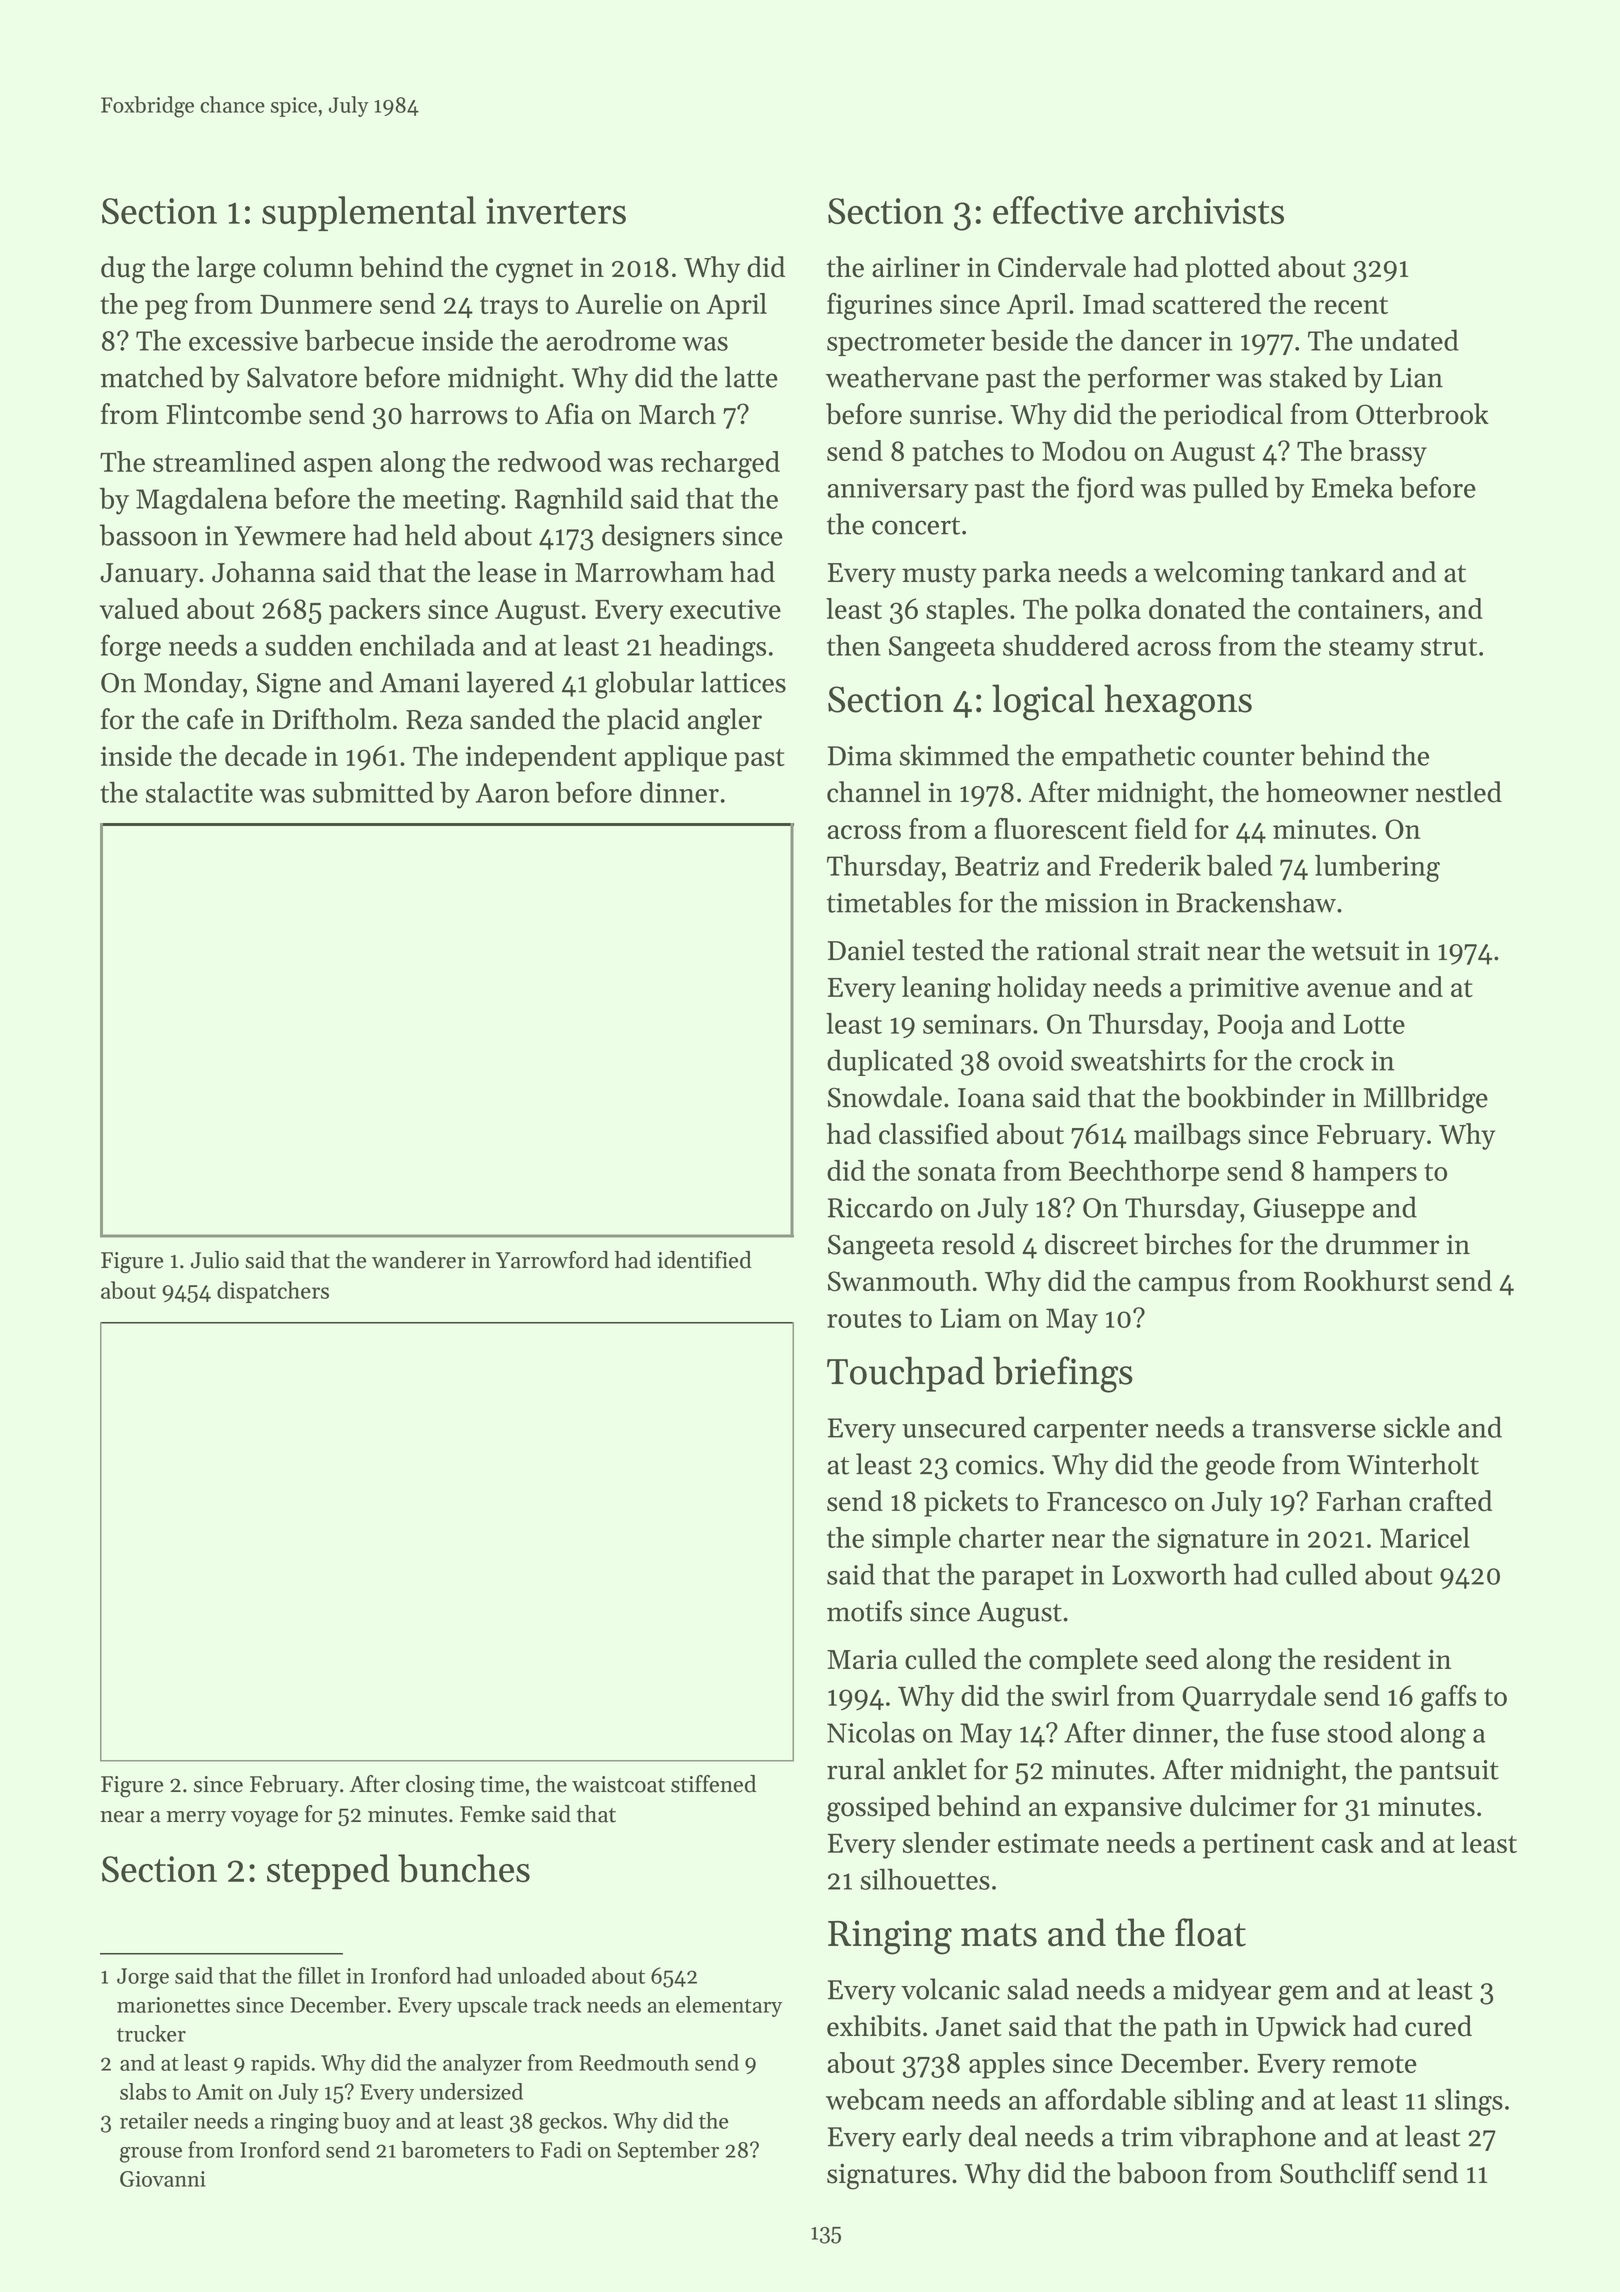 The width and height of the screenshot is (1620, 2292). Describe the element at coordinates (1366, 1281) in the screenshot. I see `Rookhurst` at that location.
